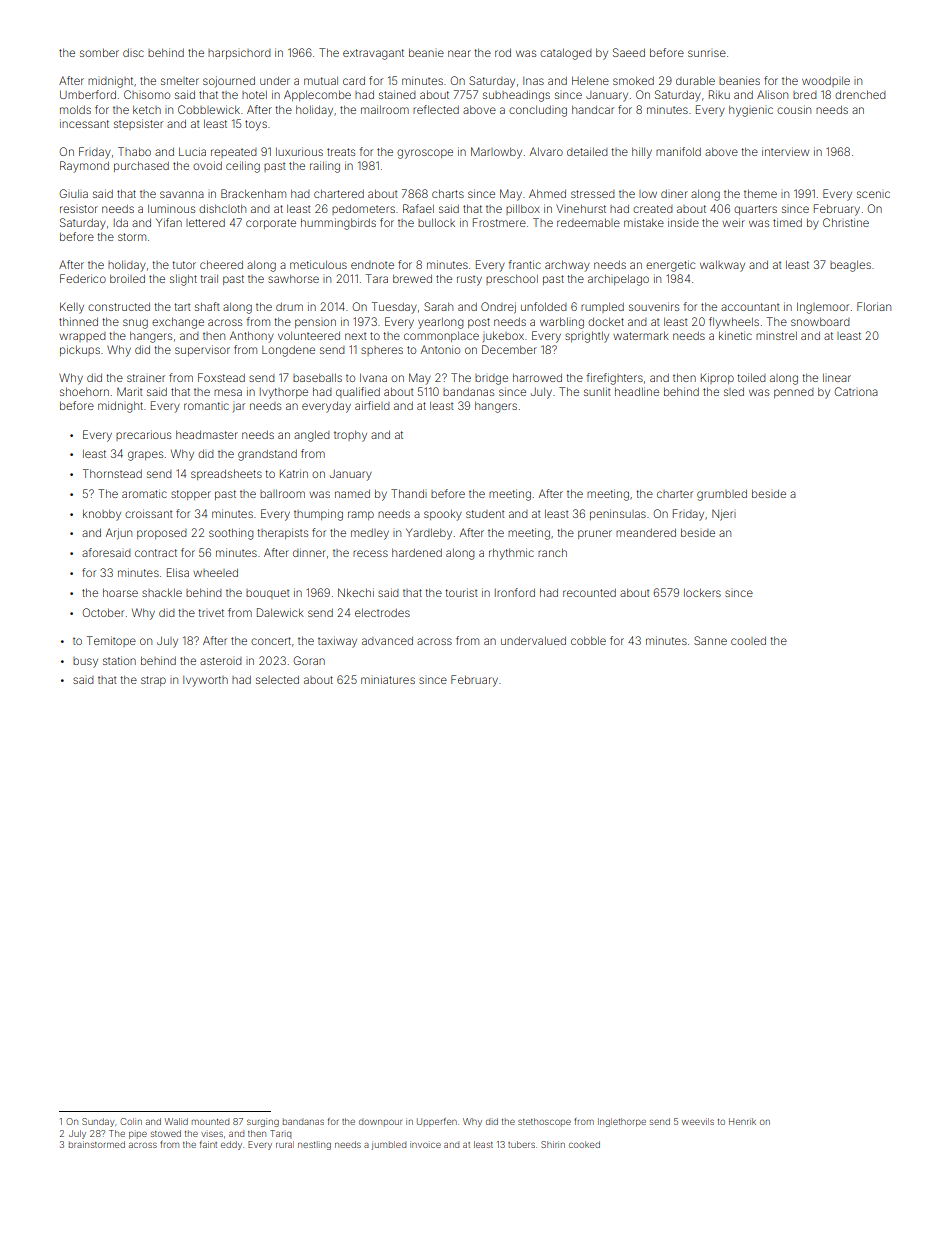 This document has width=952, height=1233. What do you see at coordinates (674, 194) in the document?
I see `diner` at bounding box center [674, 194].
